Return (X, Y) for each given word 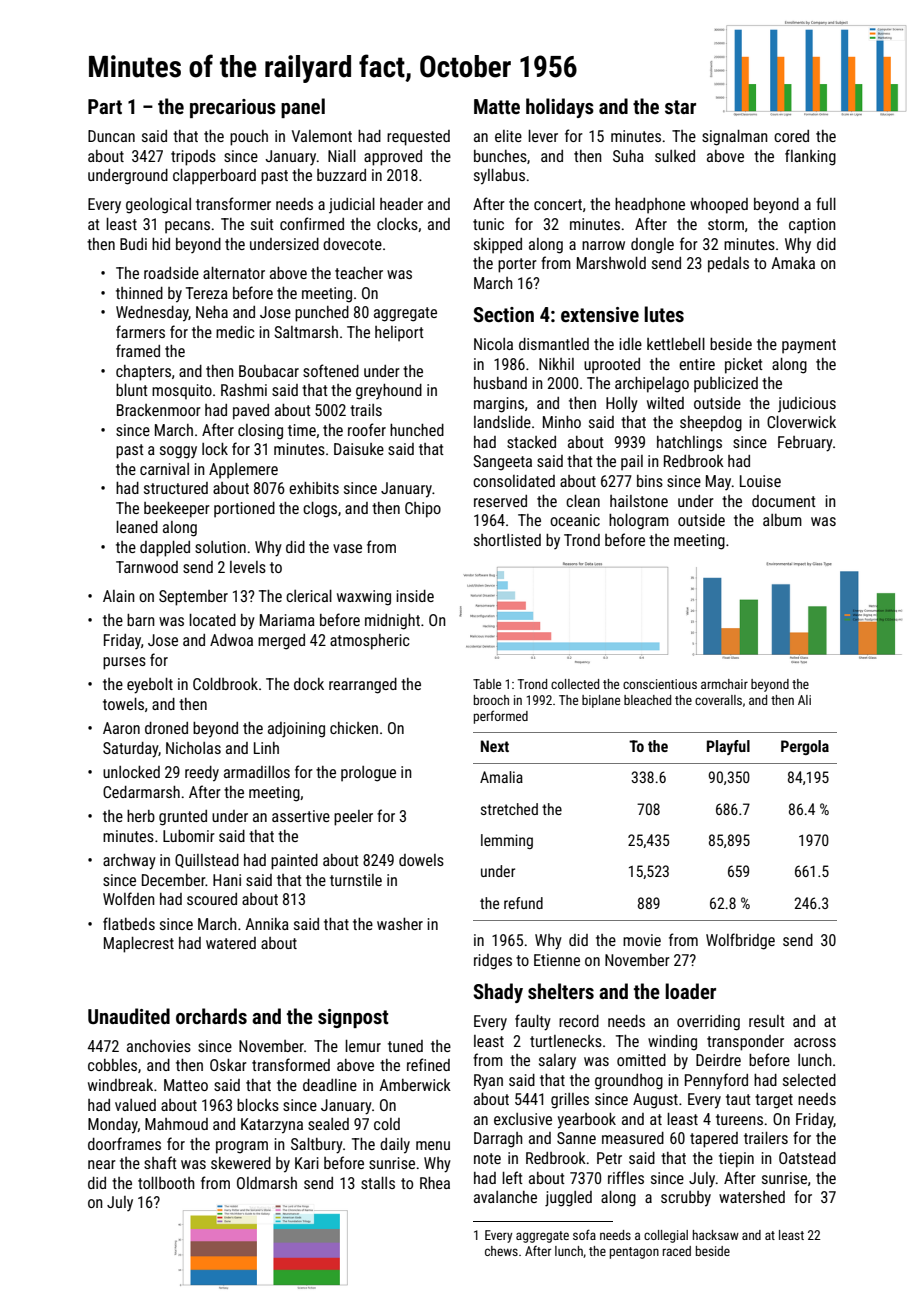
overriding (708, 1023)
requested (418, 138)
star (680, 107)
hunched (417, 430)
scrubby (686, 1199)
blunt (132, 390)
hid (161, 244)
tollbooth (166, 1183)
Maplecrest (139, 945)
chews (501, 1251)
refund (523, 903)
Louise (760, 481)
